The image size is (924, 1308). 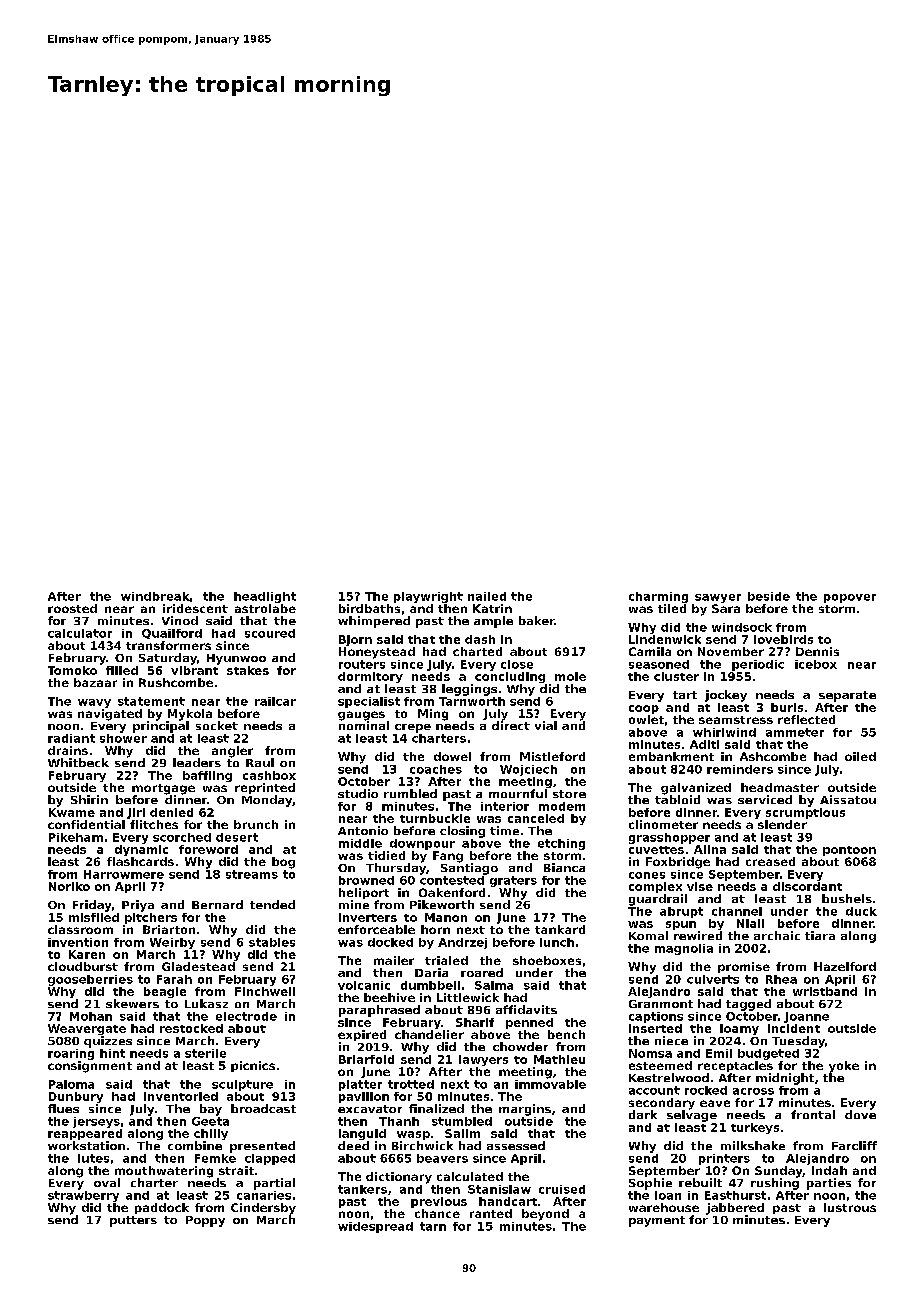 I want to click on Mohan, so click(x=91, y=1016).
